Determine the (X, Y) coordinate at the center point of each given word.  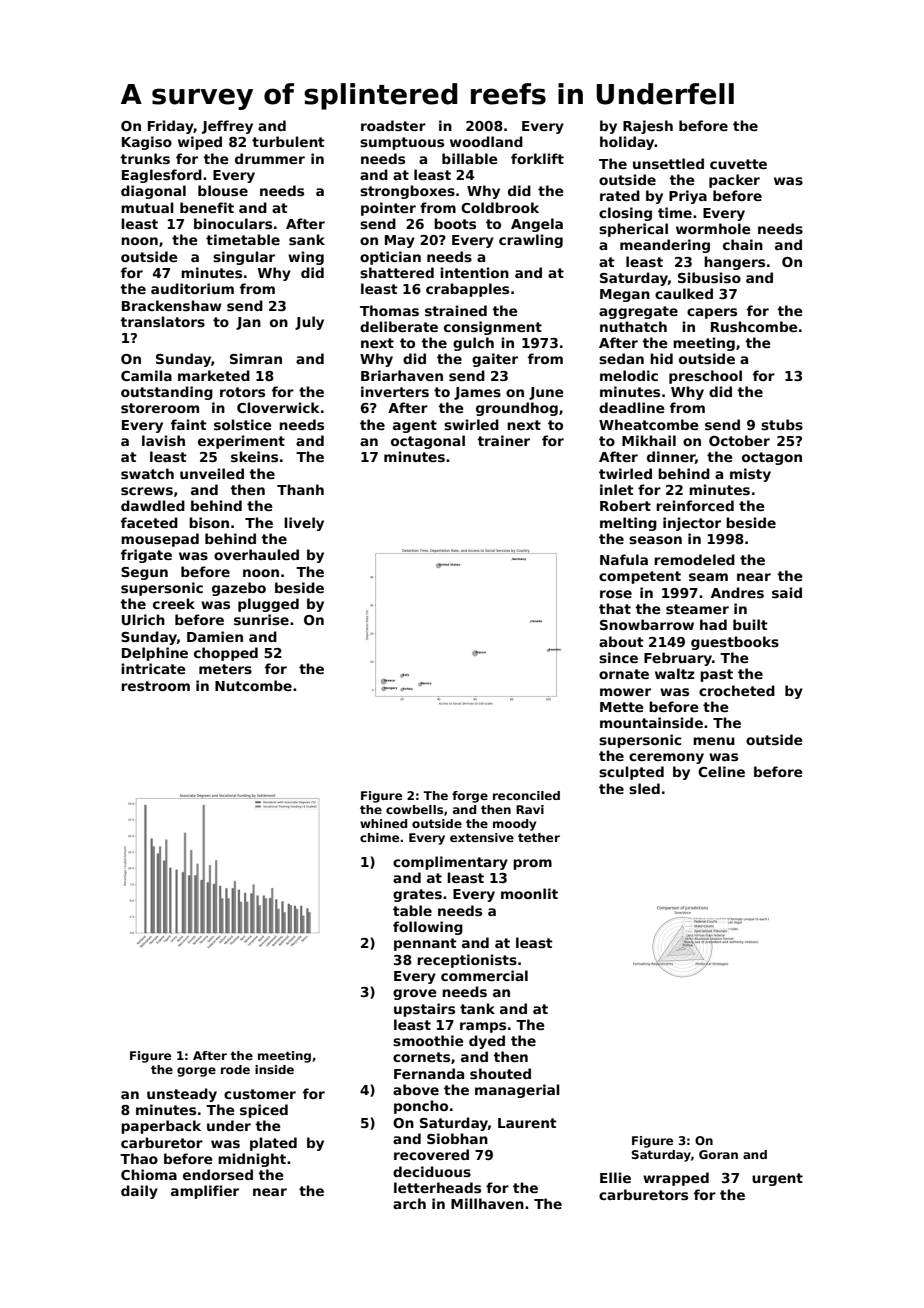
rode (235, 1069)
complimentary (450, 863)
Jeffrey (227, 127)
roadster (393, 125)
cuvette (738, 164)
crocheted (737, 690)
